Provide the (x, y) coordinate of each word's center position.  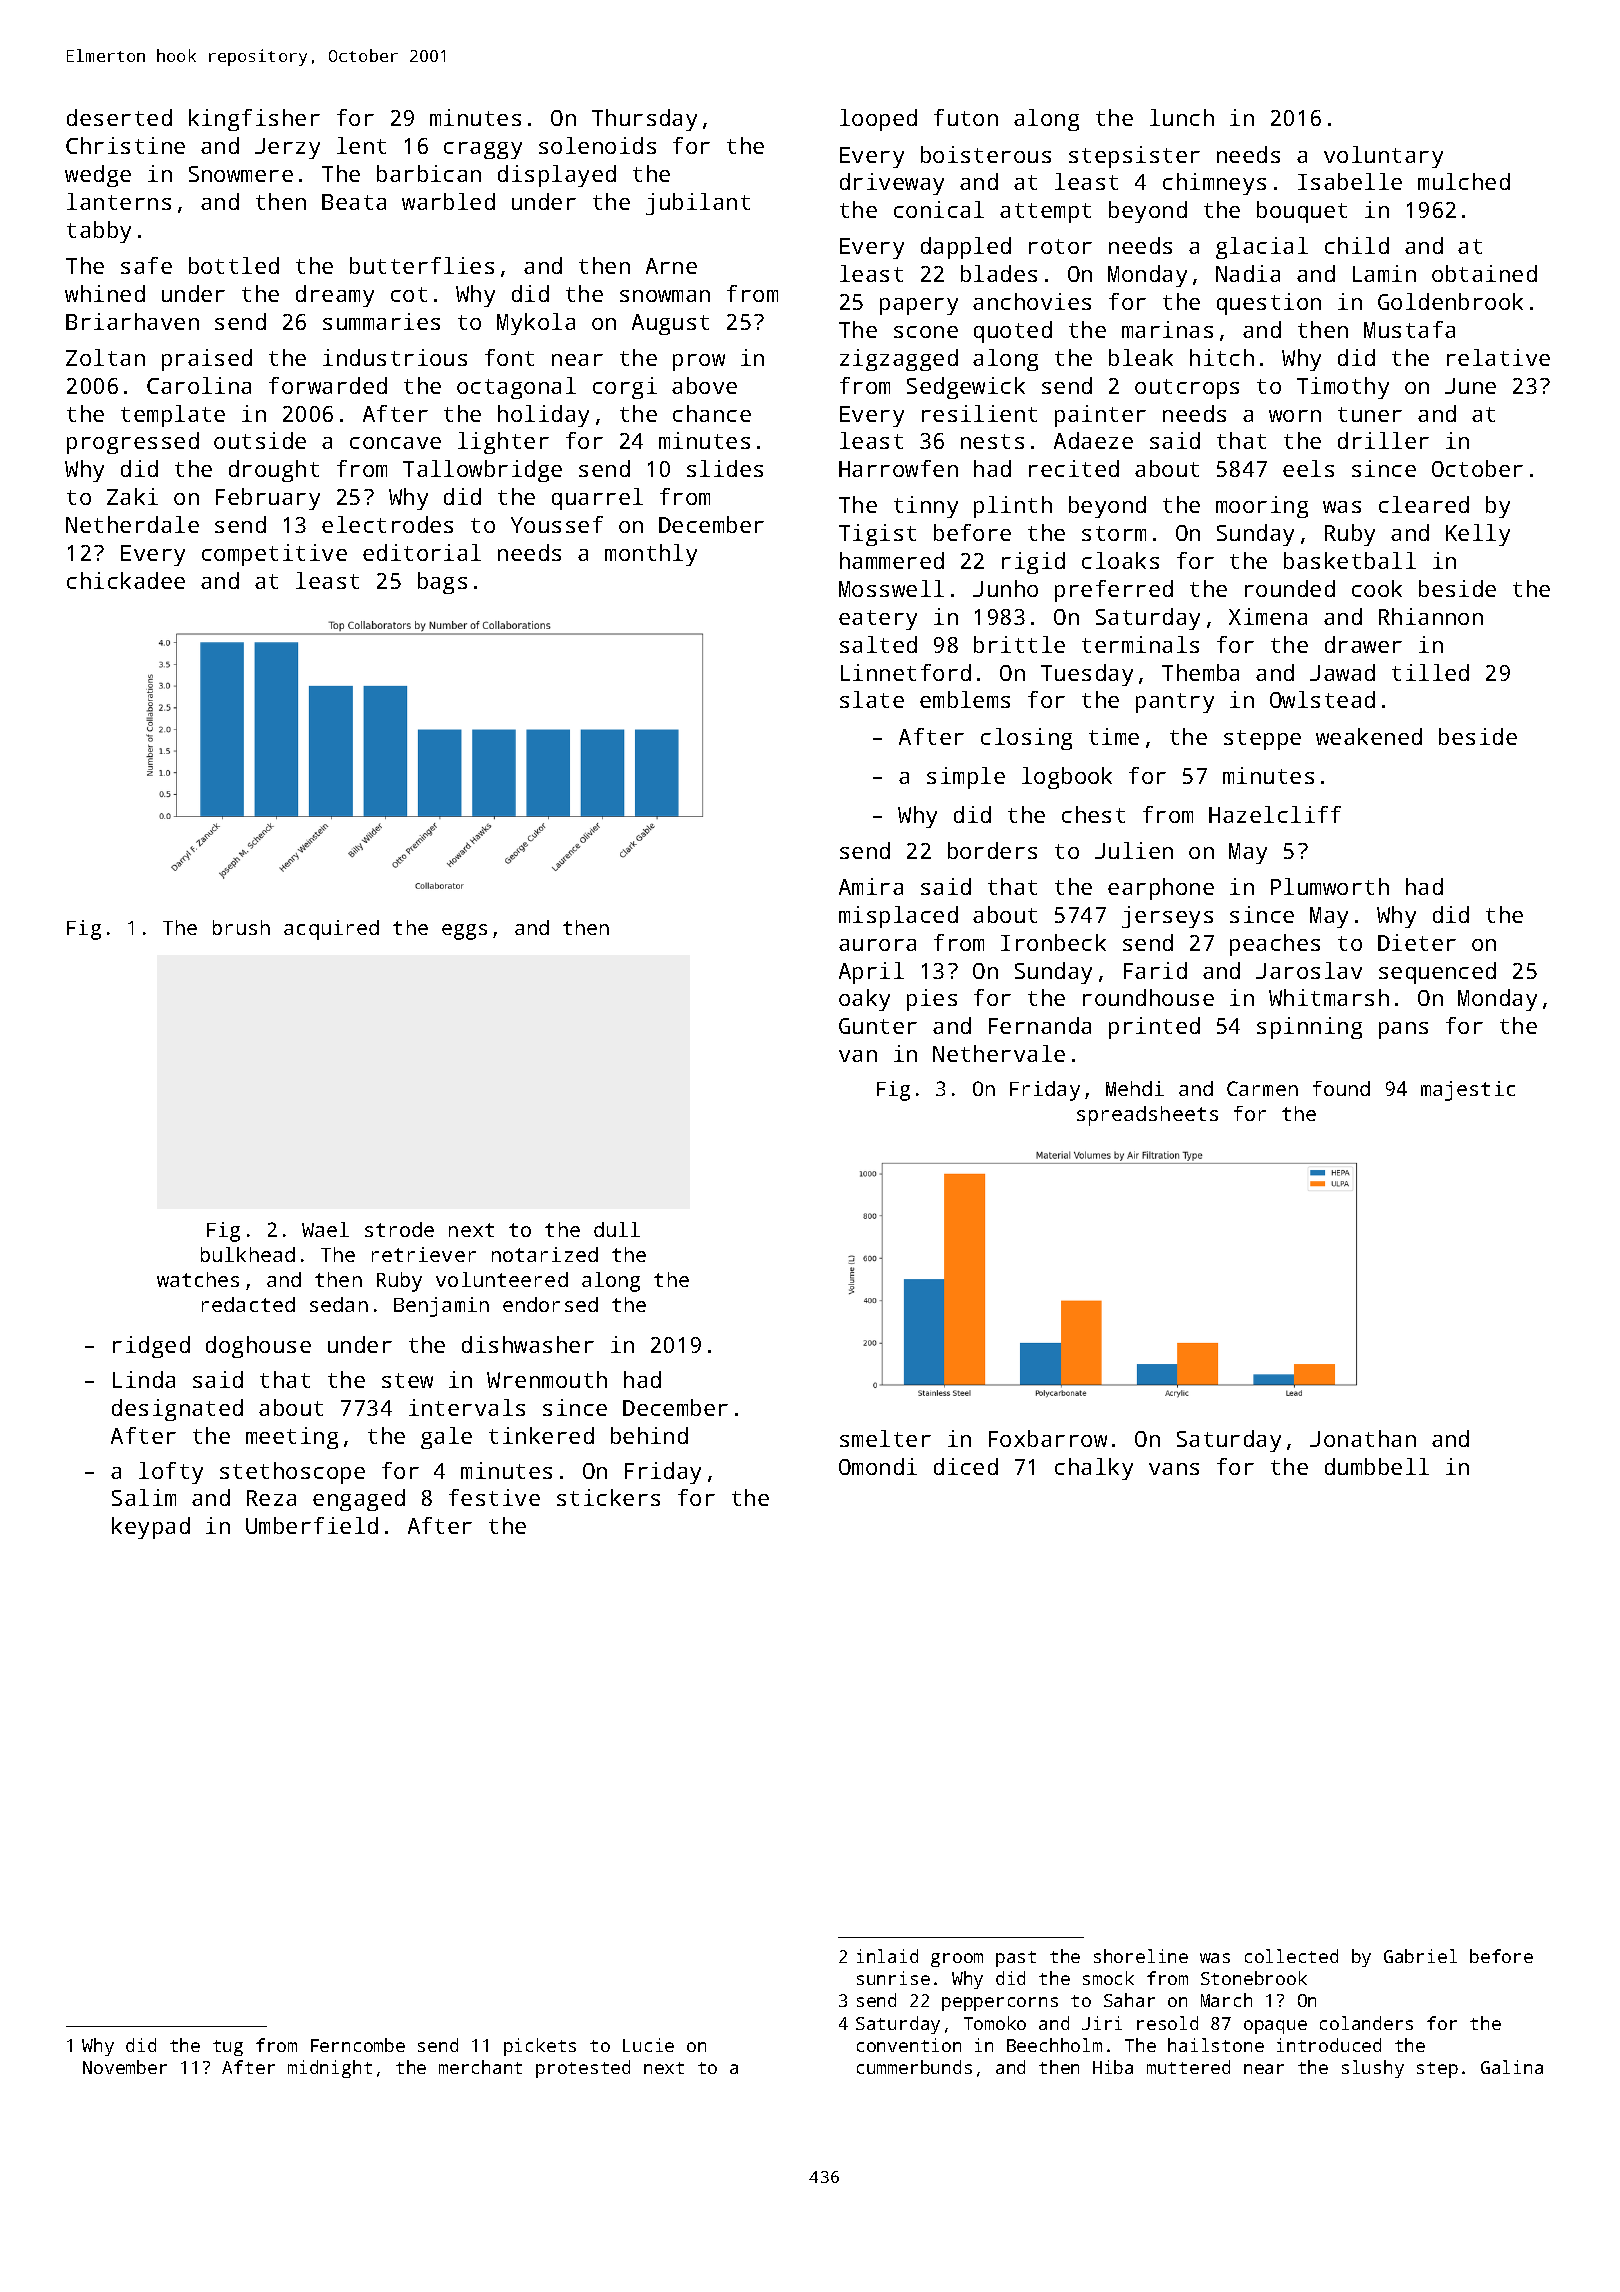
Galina (1512, 2067)
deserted (119, 117)
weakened (1369, 736)
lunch (1182, 117)
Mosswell (891, 588)
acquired (331, 930)
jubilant (698, 204)
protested (583, 2069)
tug (228, 2048)
